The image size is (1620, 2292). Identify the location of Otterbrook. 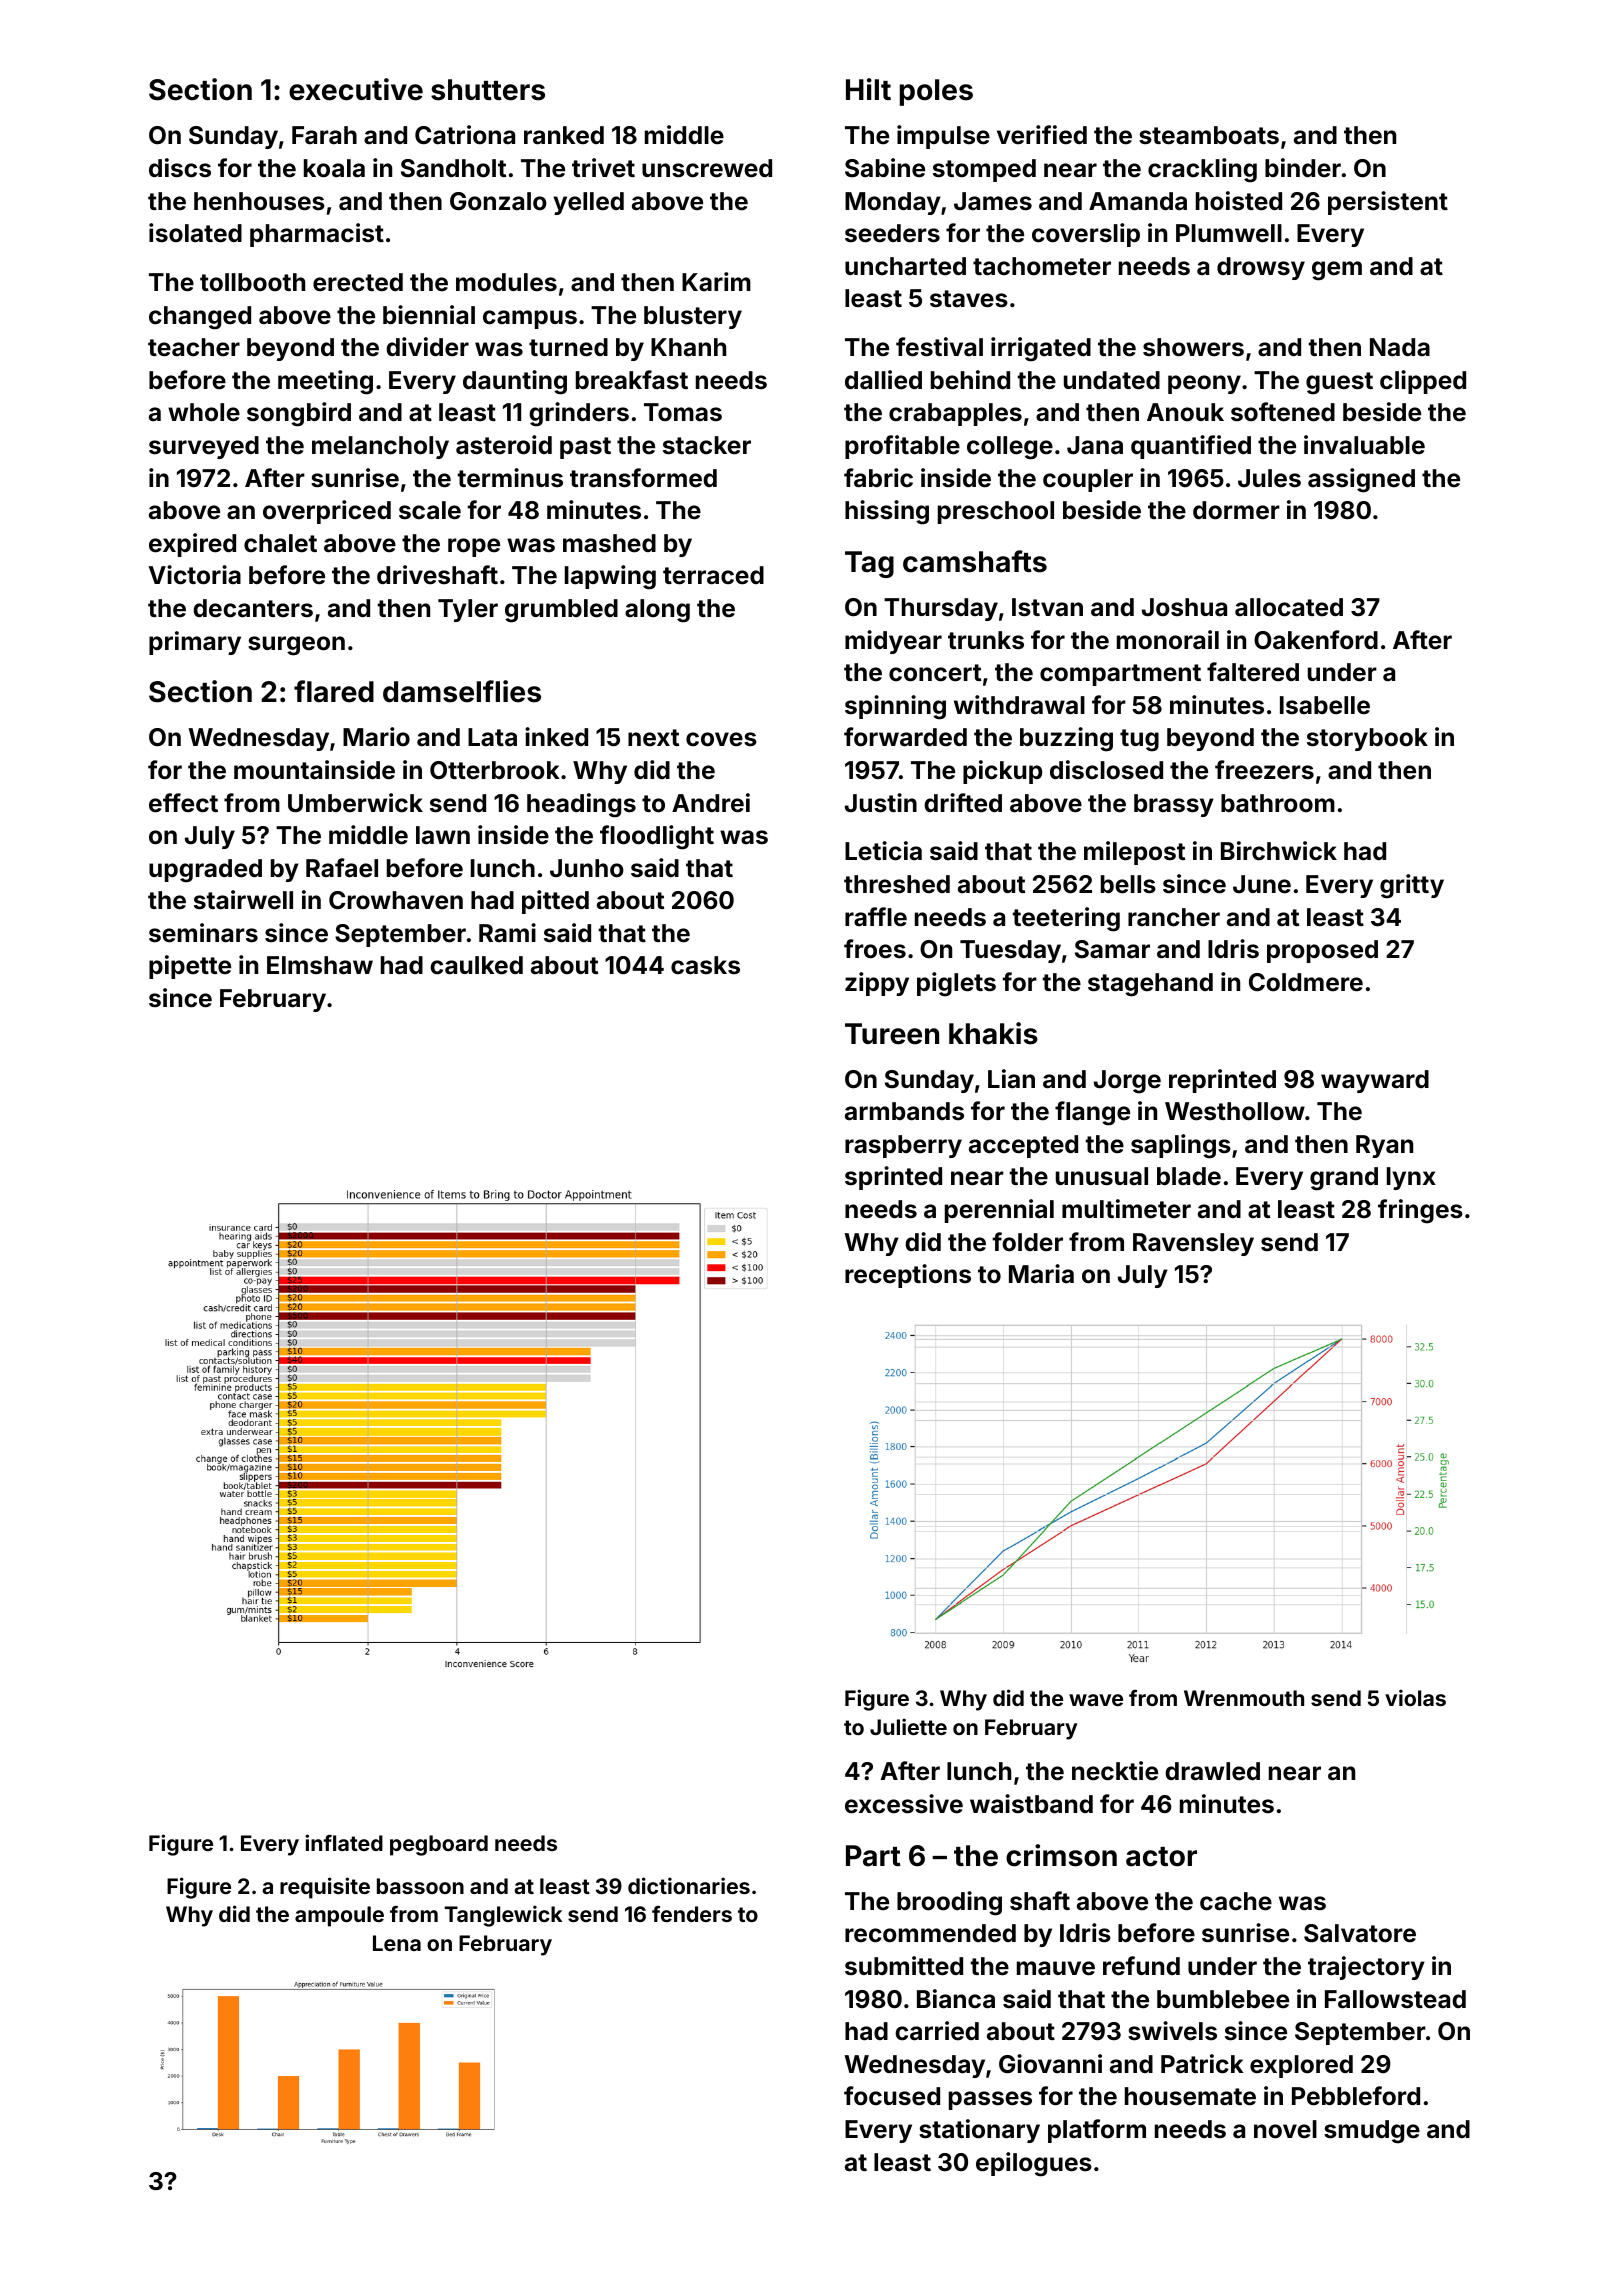
(495, 770).
